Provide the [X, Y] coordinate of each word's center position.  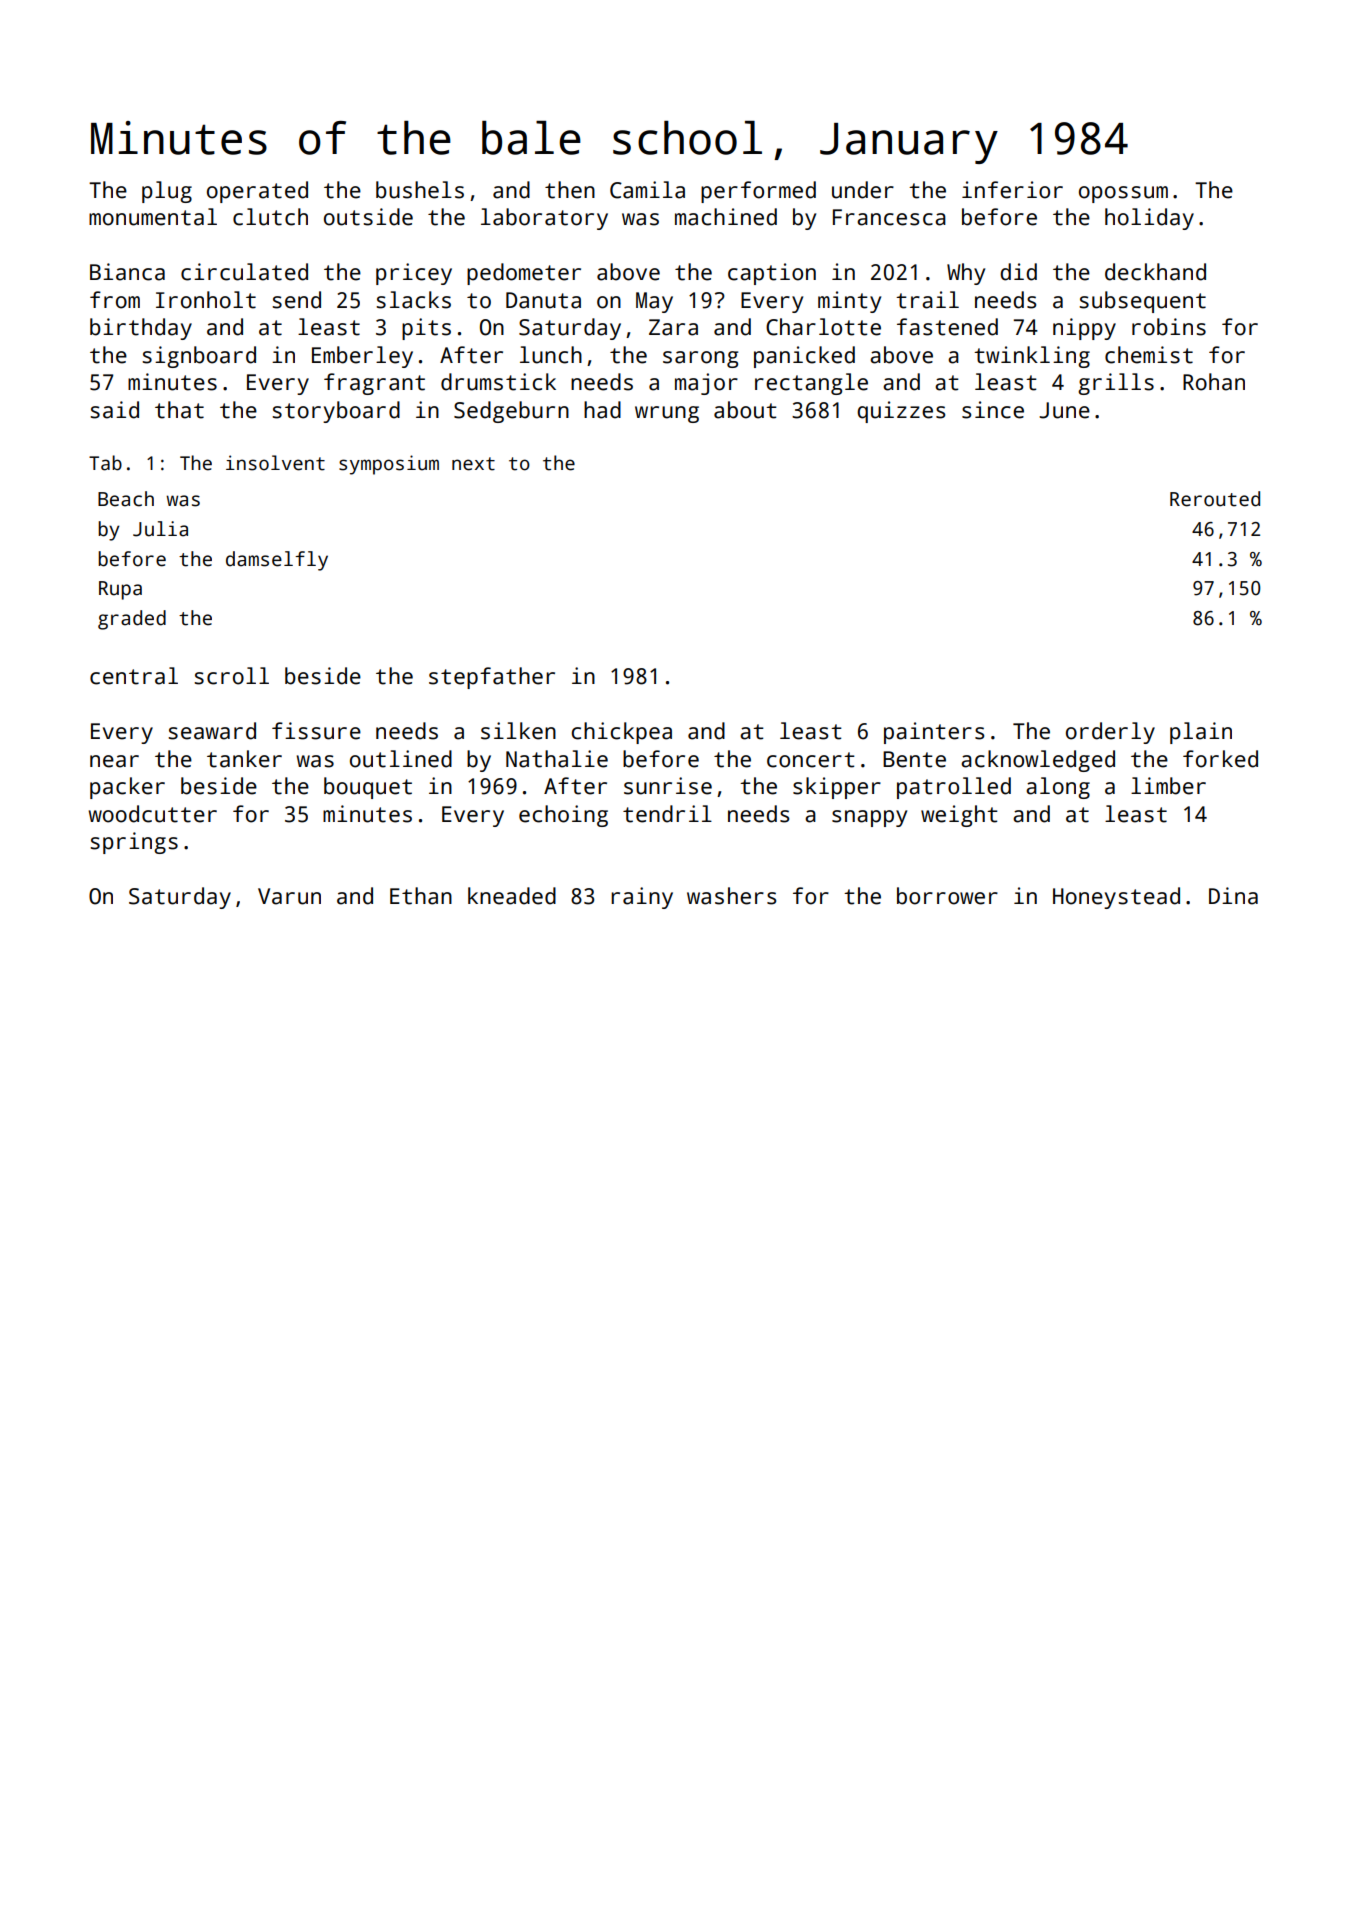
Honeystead [1116, 898]
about [745, 410]
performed [758, 192]
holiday [1149, 219]
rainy [642, 898]
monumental [153, 217]
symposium [389, 465]
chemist [1149, 355]
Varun [289, 896]
